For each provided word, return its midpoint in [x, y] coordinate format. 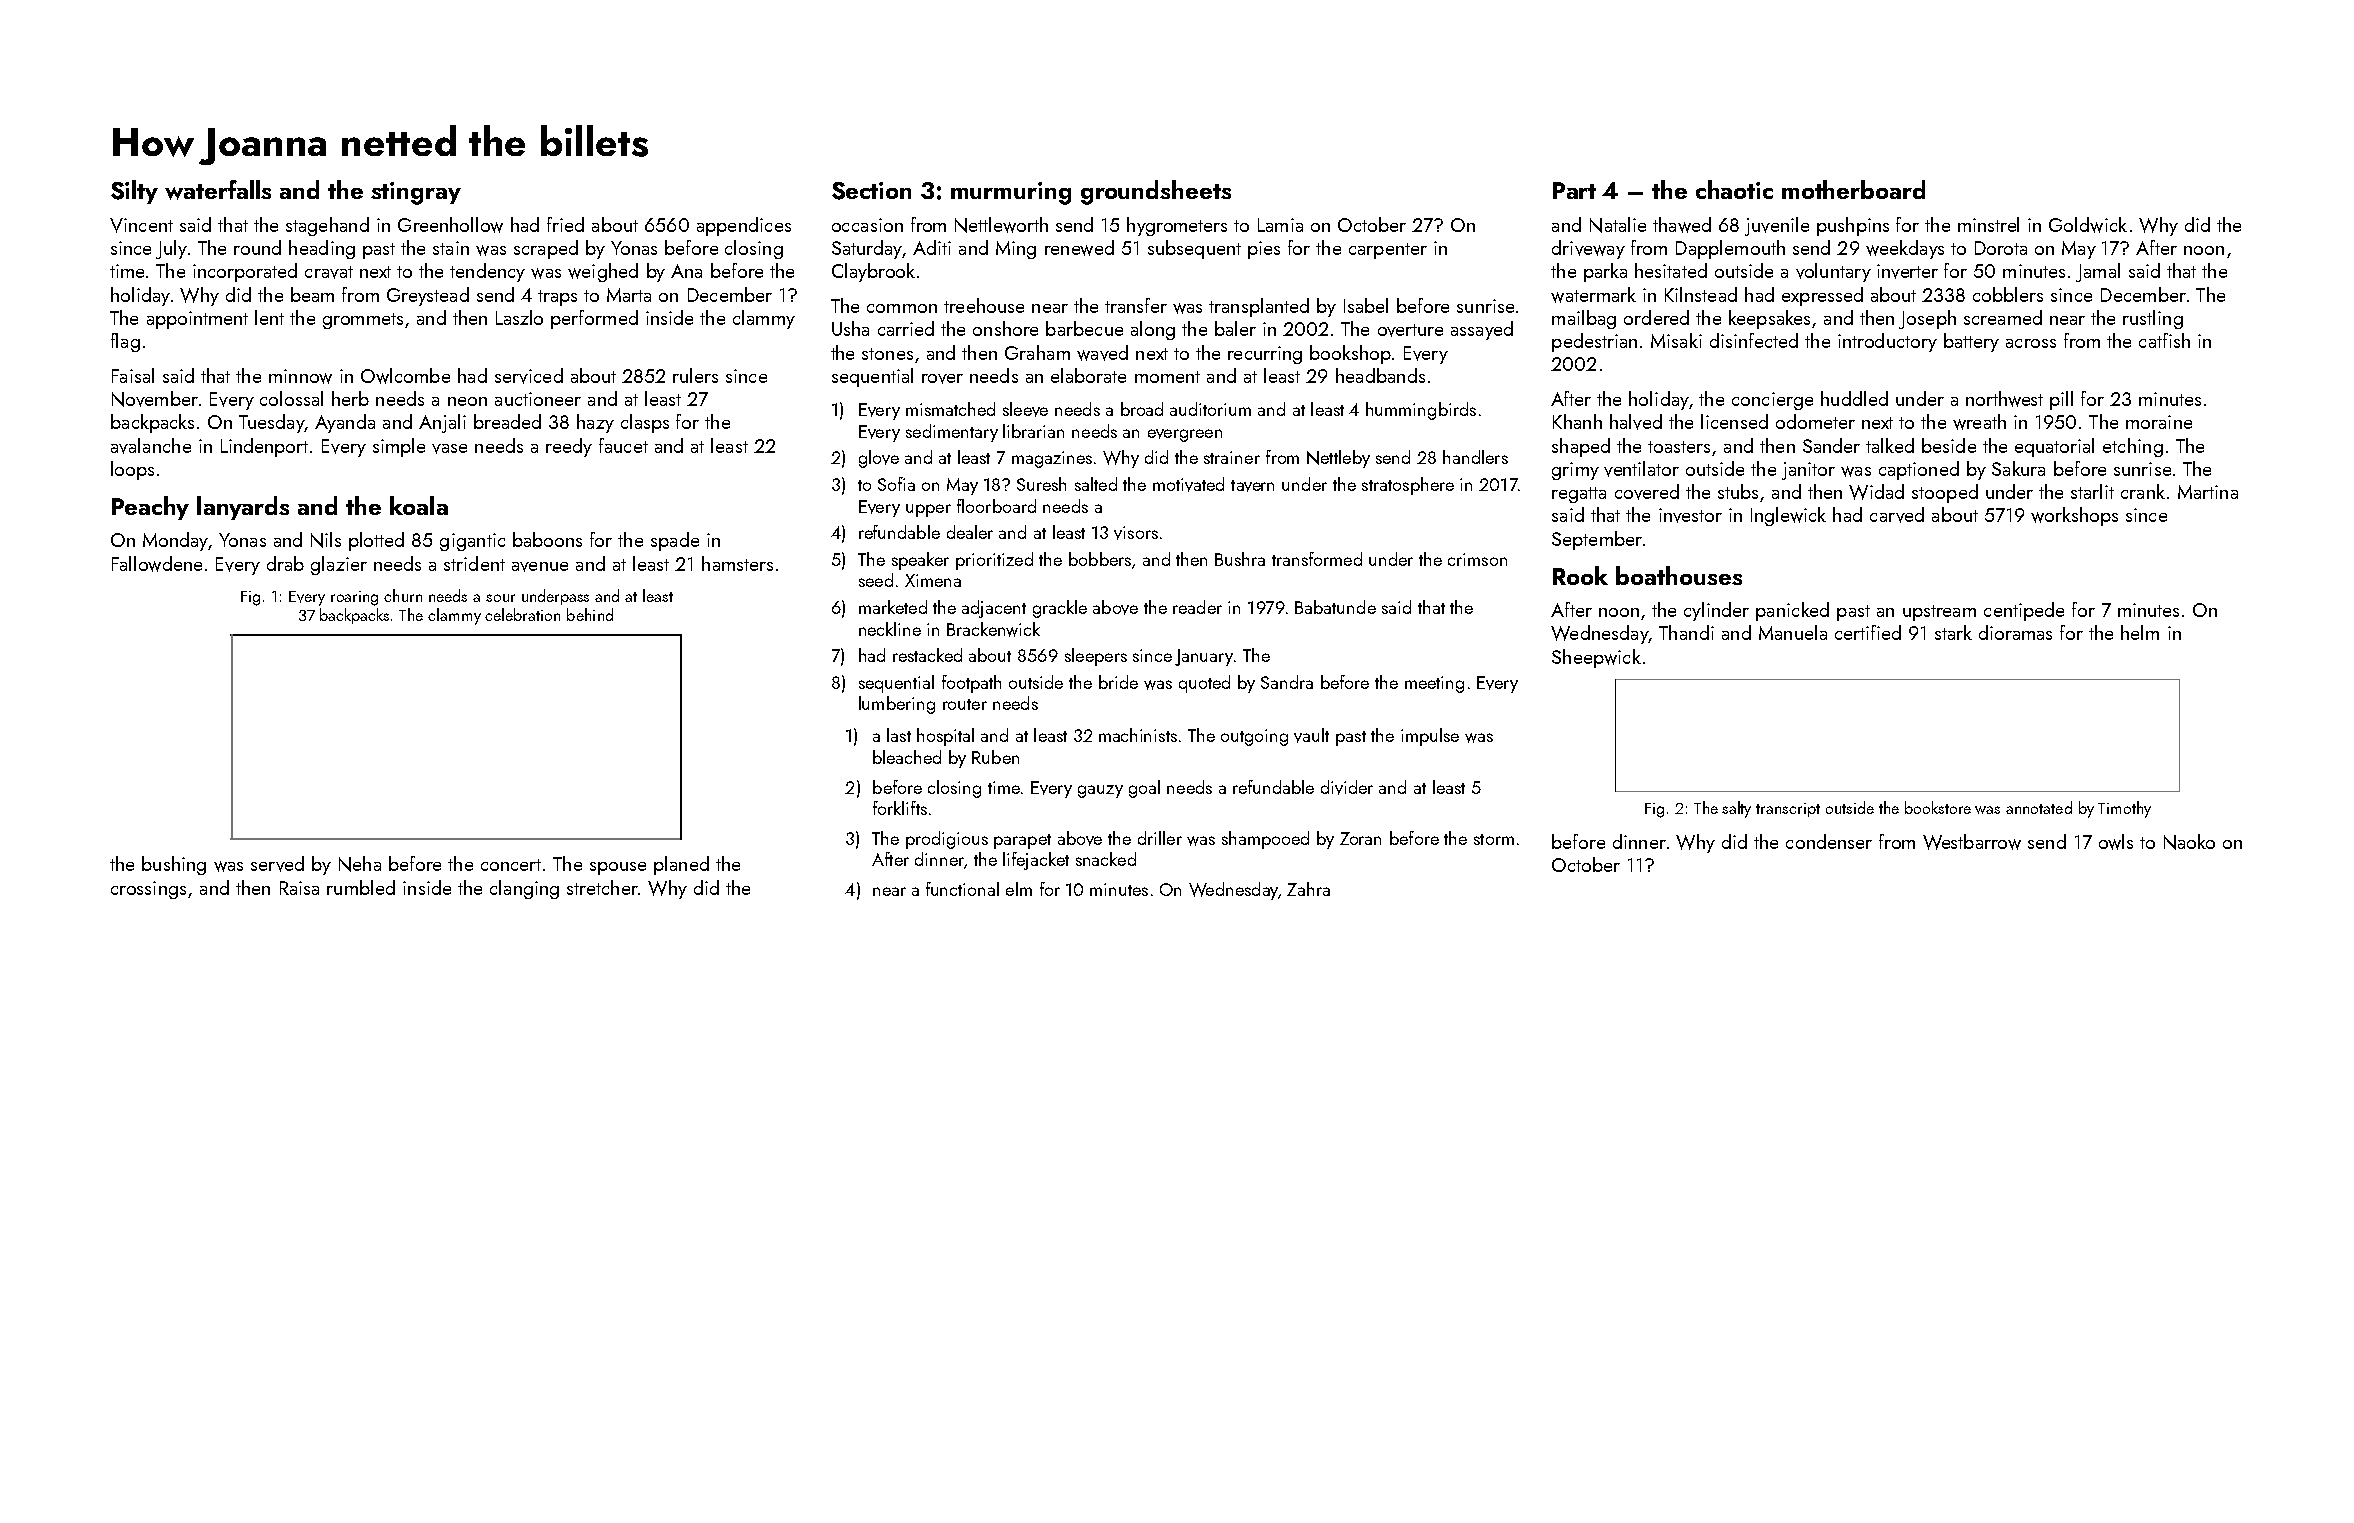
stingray [416, 193]
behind [590, 614]
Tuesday [272, 423]
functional [962, 889]
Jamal [2098, 272]
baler [1235, 328]
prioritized [994, 561]
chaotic [1734, 189]
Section [871, 191]
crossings [148, 890]
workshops [2074, 516]
